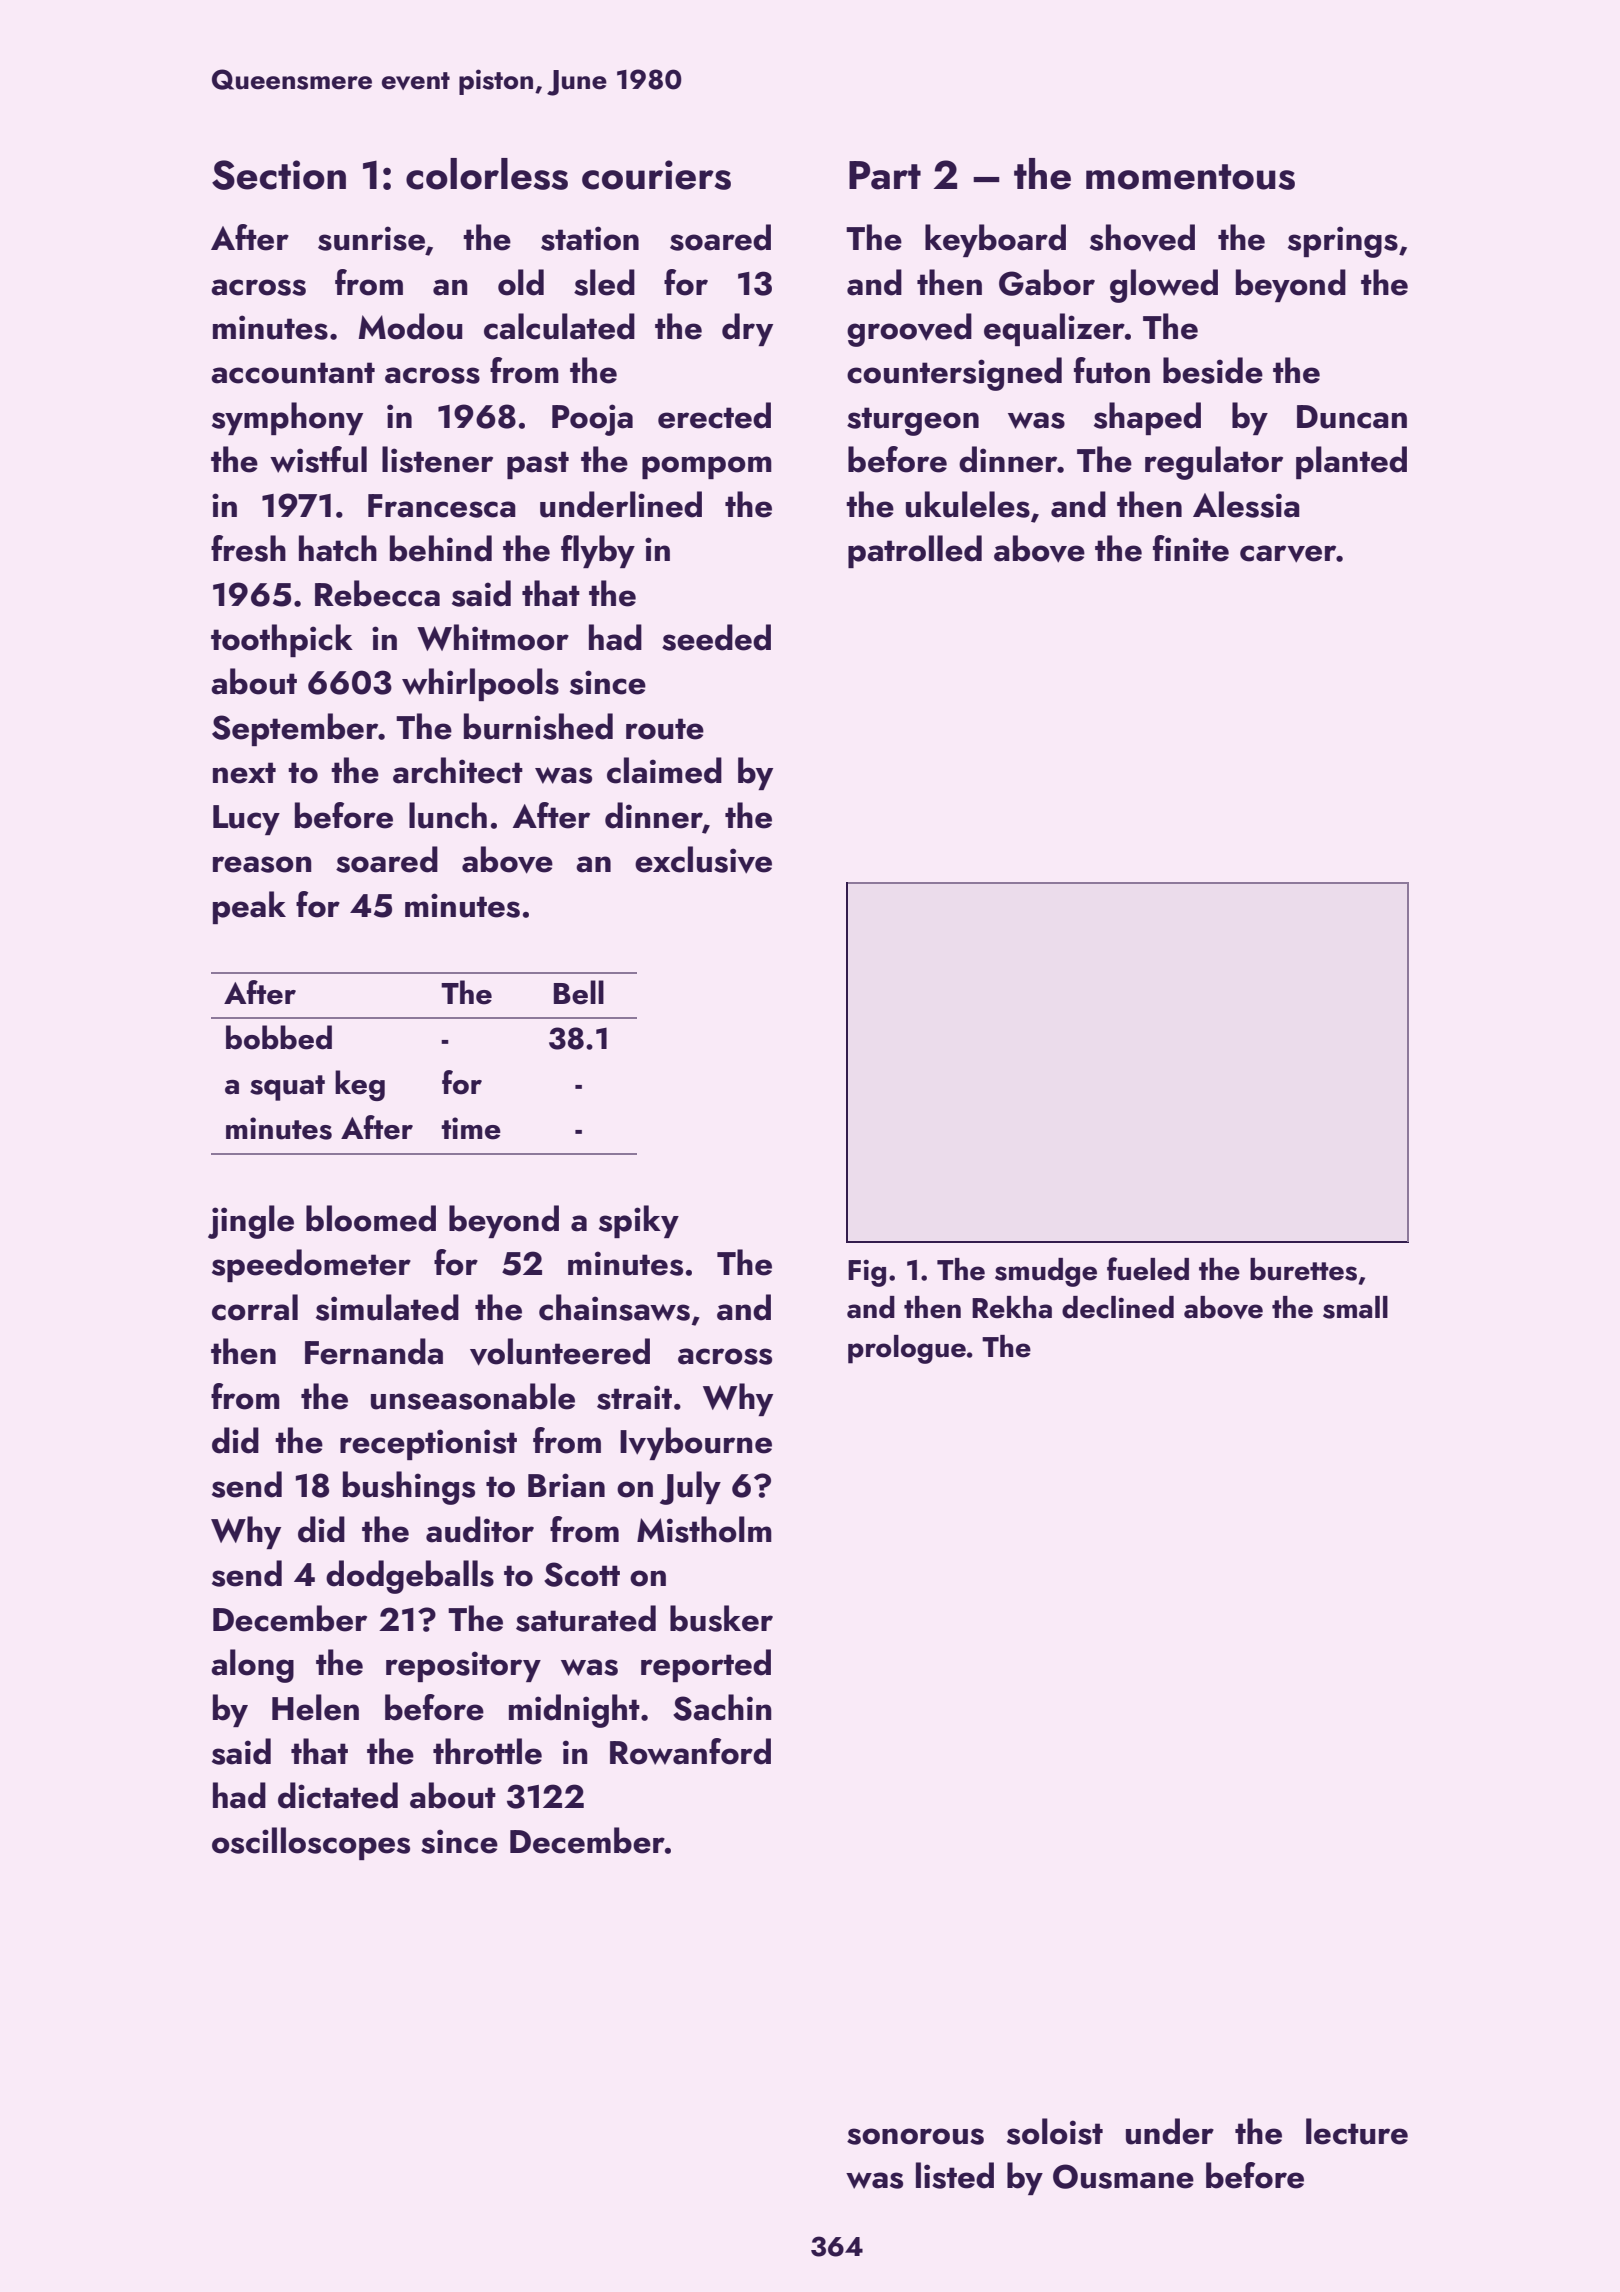 The height and width of the screenshot is (2292, 1620). Describe the element at coordinates (338, 548) in the screenshot. I see `hatch` at that location.
